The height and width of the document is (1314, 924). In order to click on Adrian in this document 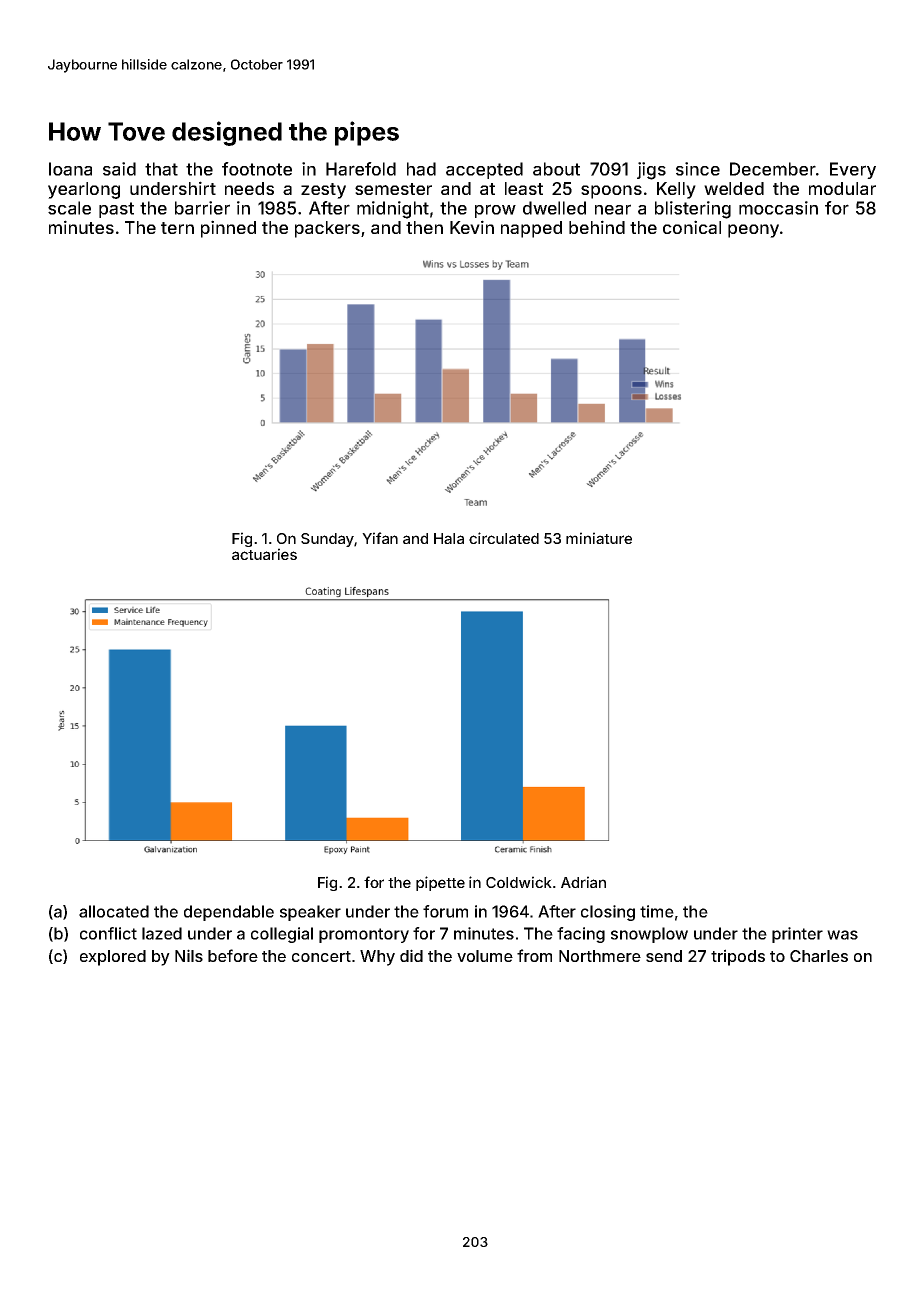, I will do `click(583, 882)`.
